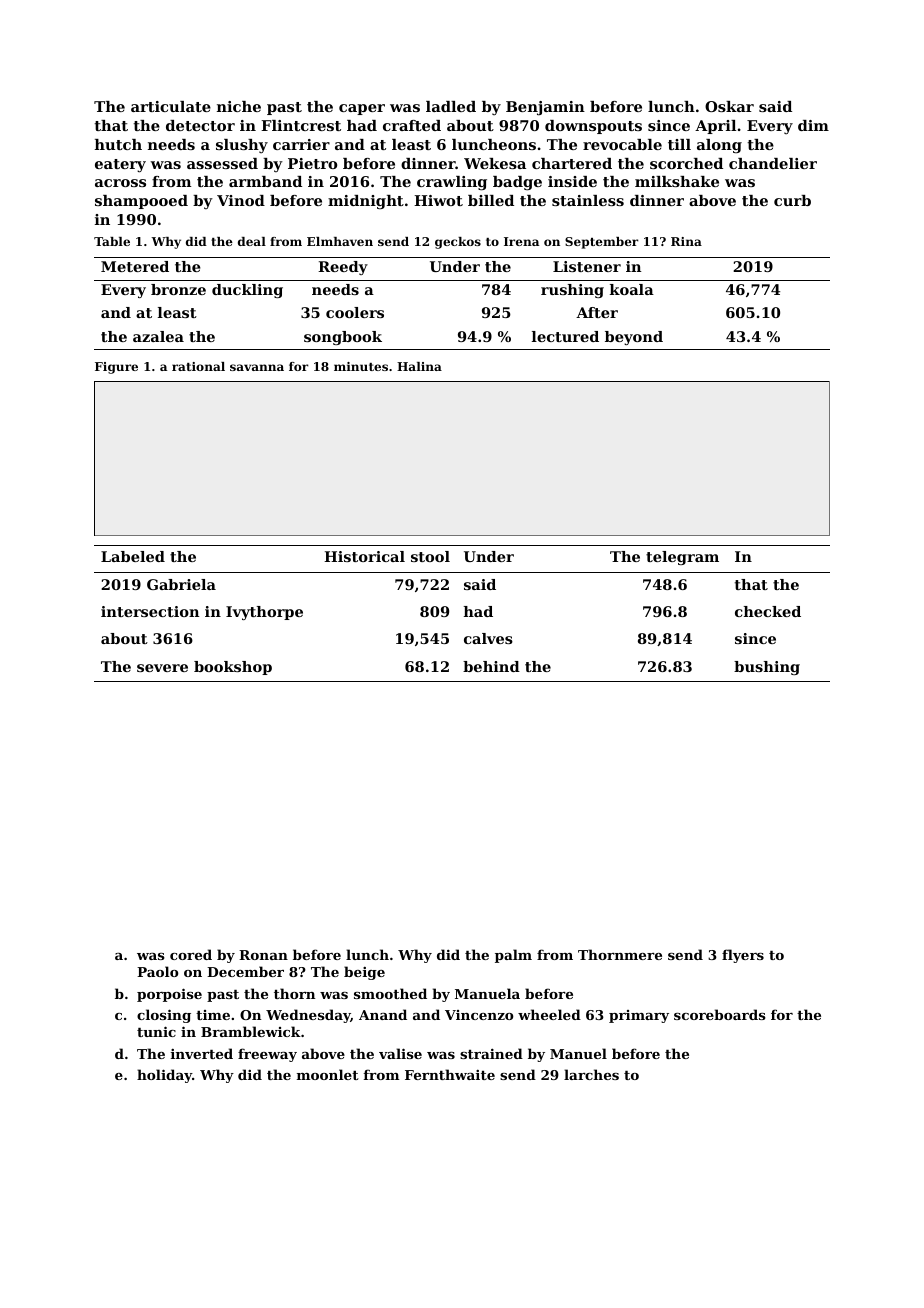  I want to click on Vincenzo, so click(479, 1015).
